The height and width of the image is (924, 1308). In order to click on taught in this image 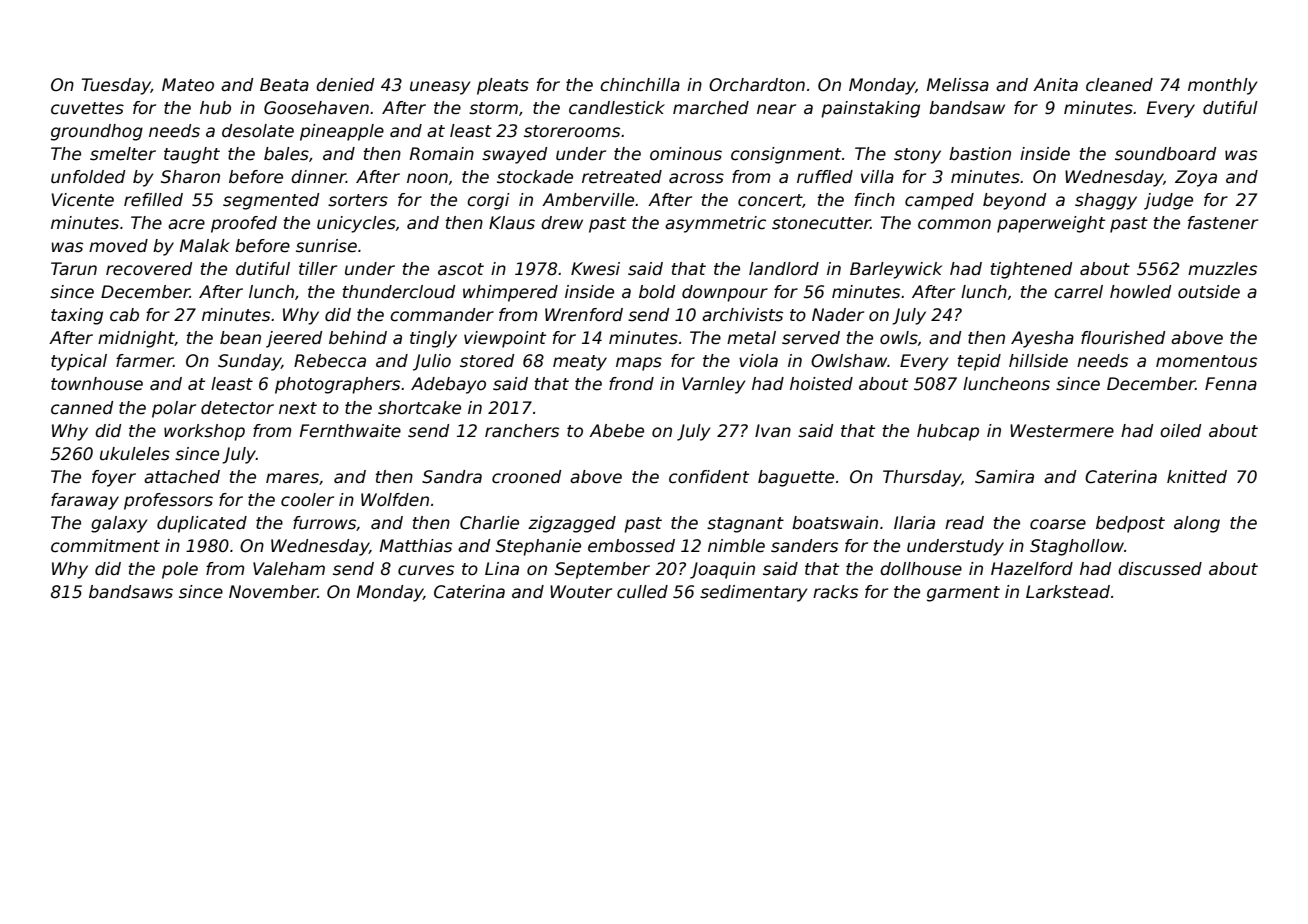, I will do `click(192, 155)`.
